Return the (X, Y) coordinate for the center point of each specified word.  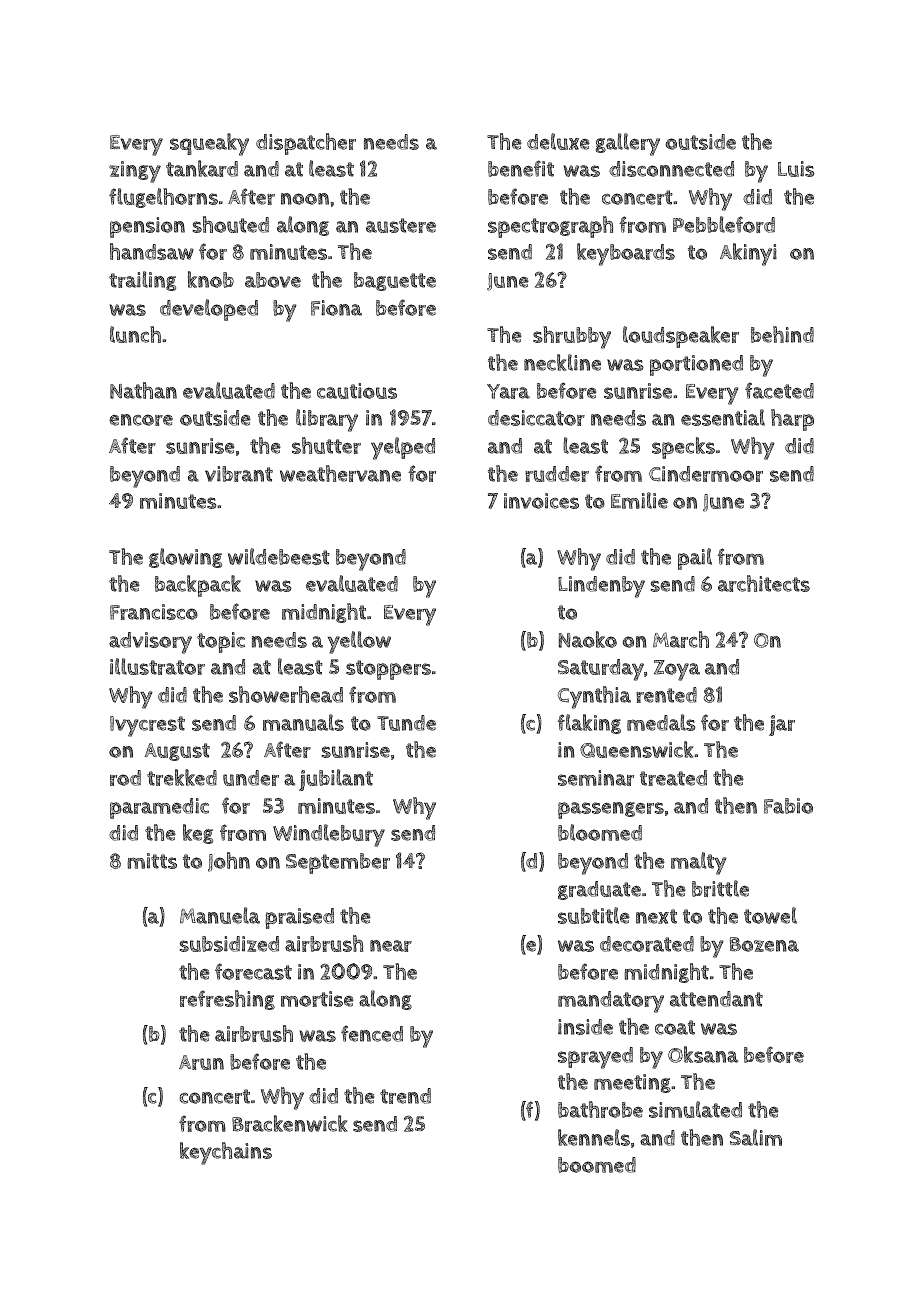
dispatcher (306, 144)
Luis (796, 169)
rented (666, 695)
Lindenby (601, 587)
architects (764, 583)
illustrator (157, 666)
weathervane (340, 473)
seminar (596, 778)
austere (401, 225)
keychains (226, 1153)
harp (792, 420)
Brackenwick (289, 1123)
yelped (403, 448)
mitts (152, 861)
